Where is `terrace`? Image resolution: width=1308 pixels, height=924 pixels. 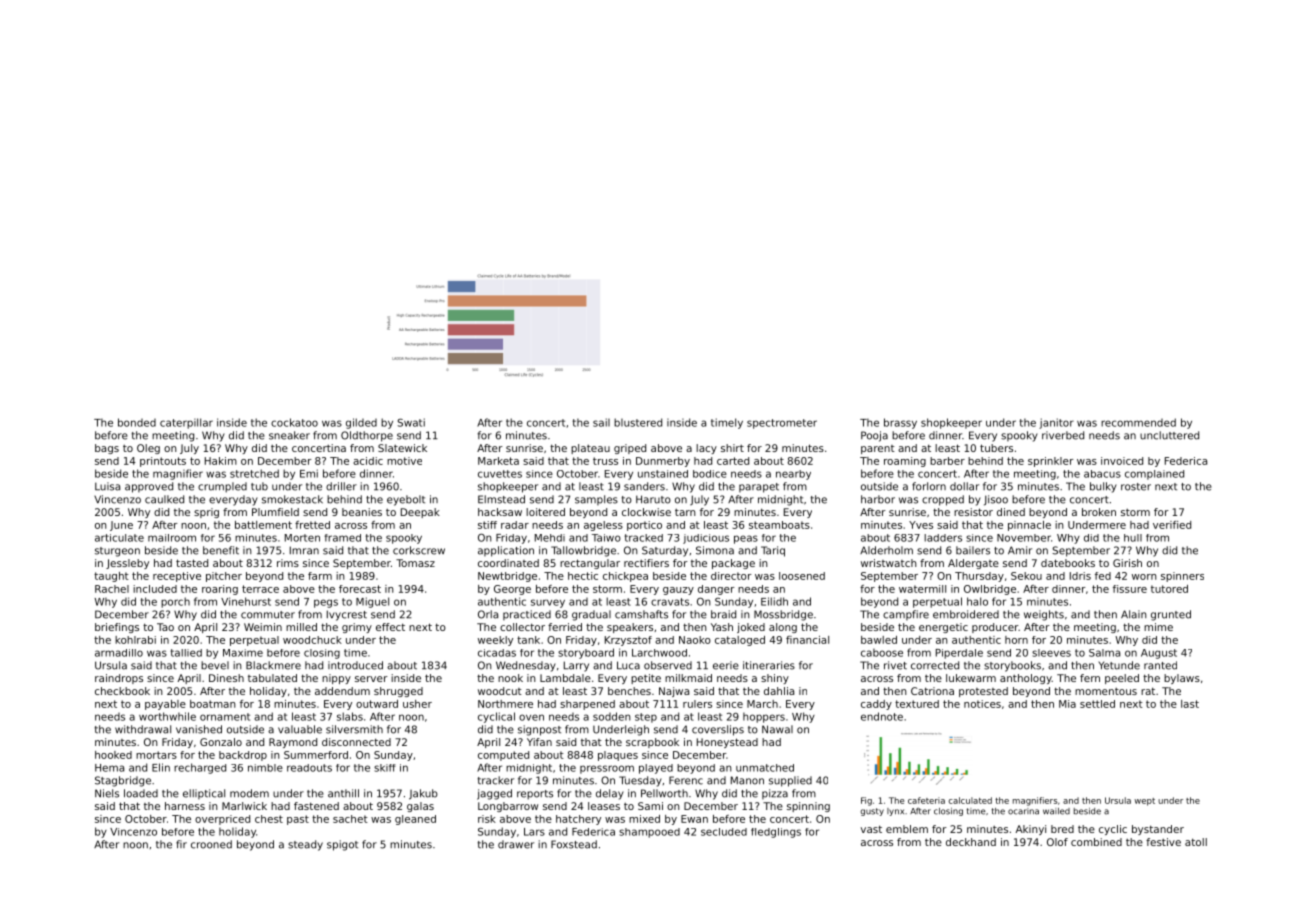
terrace is located at coordinates (260, 589).
